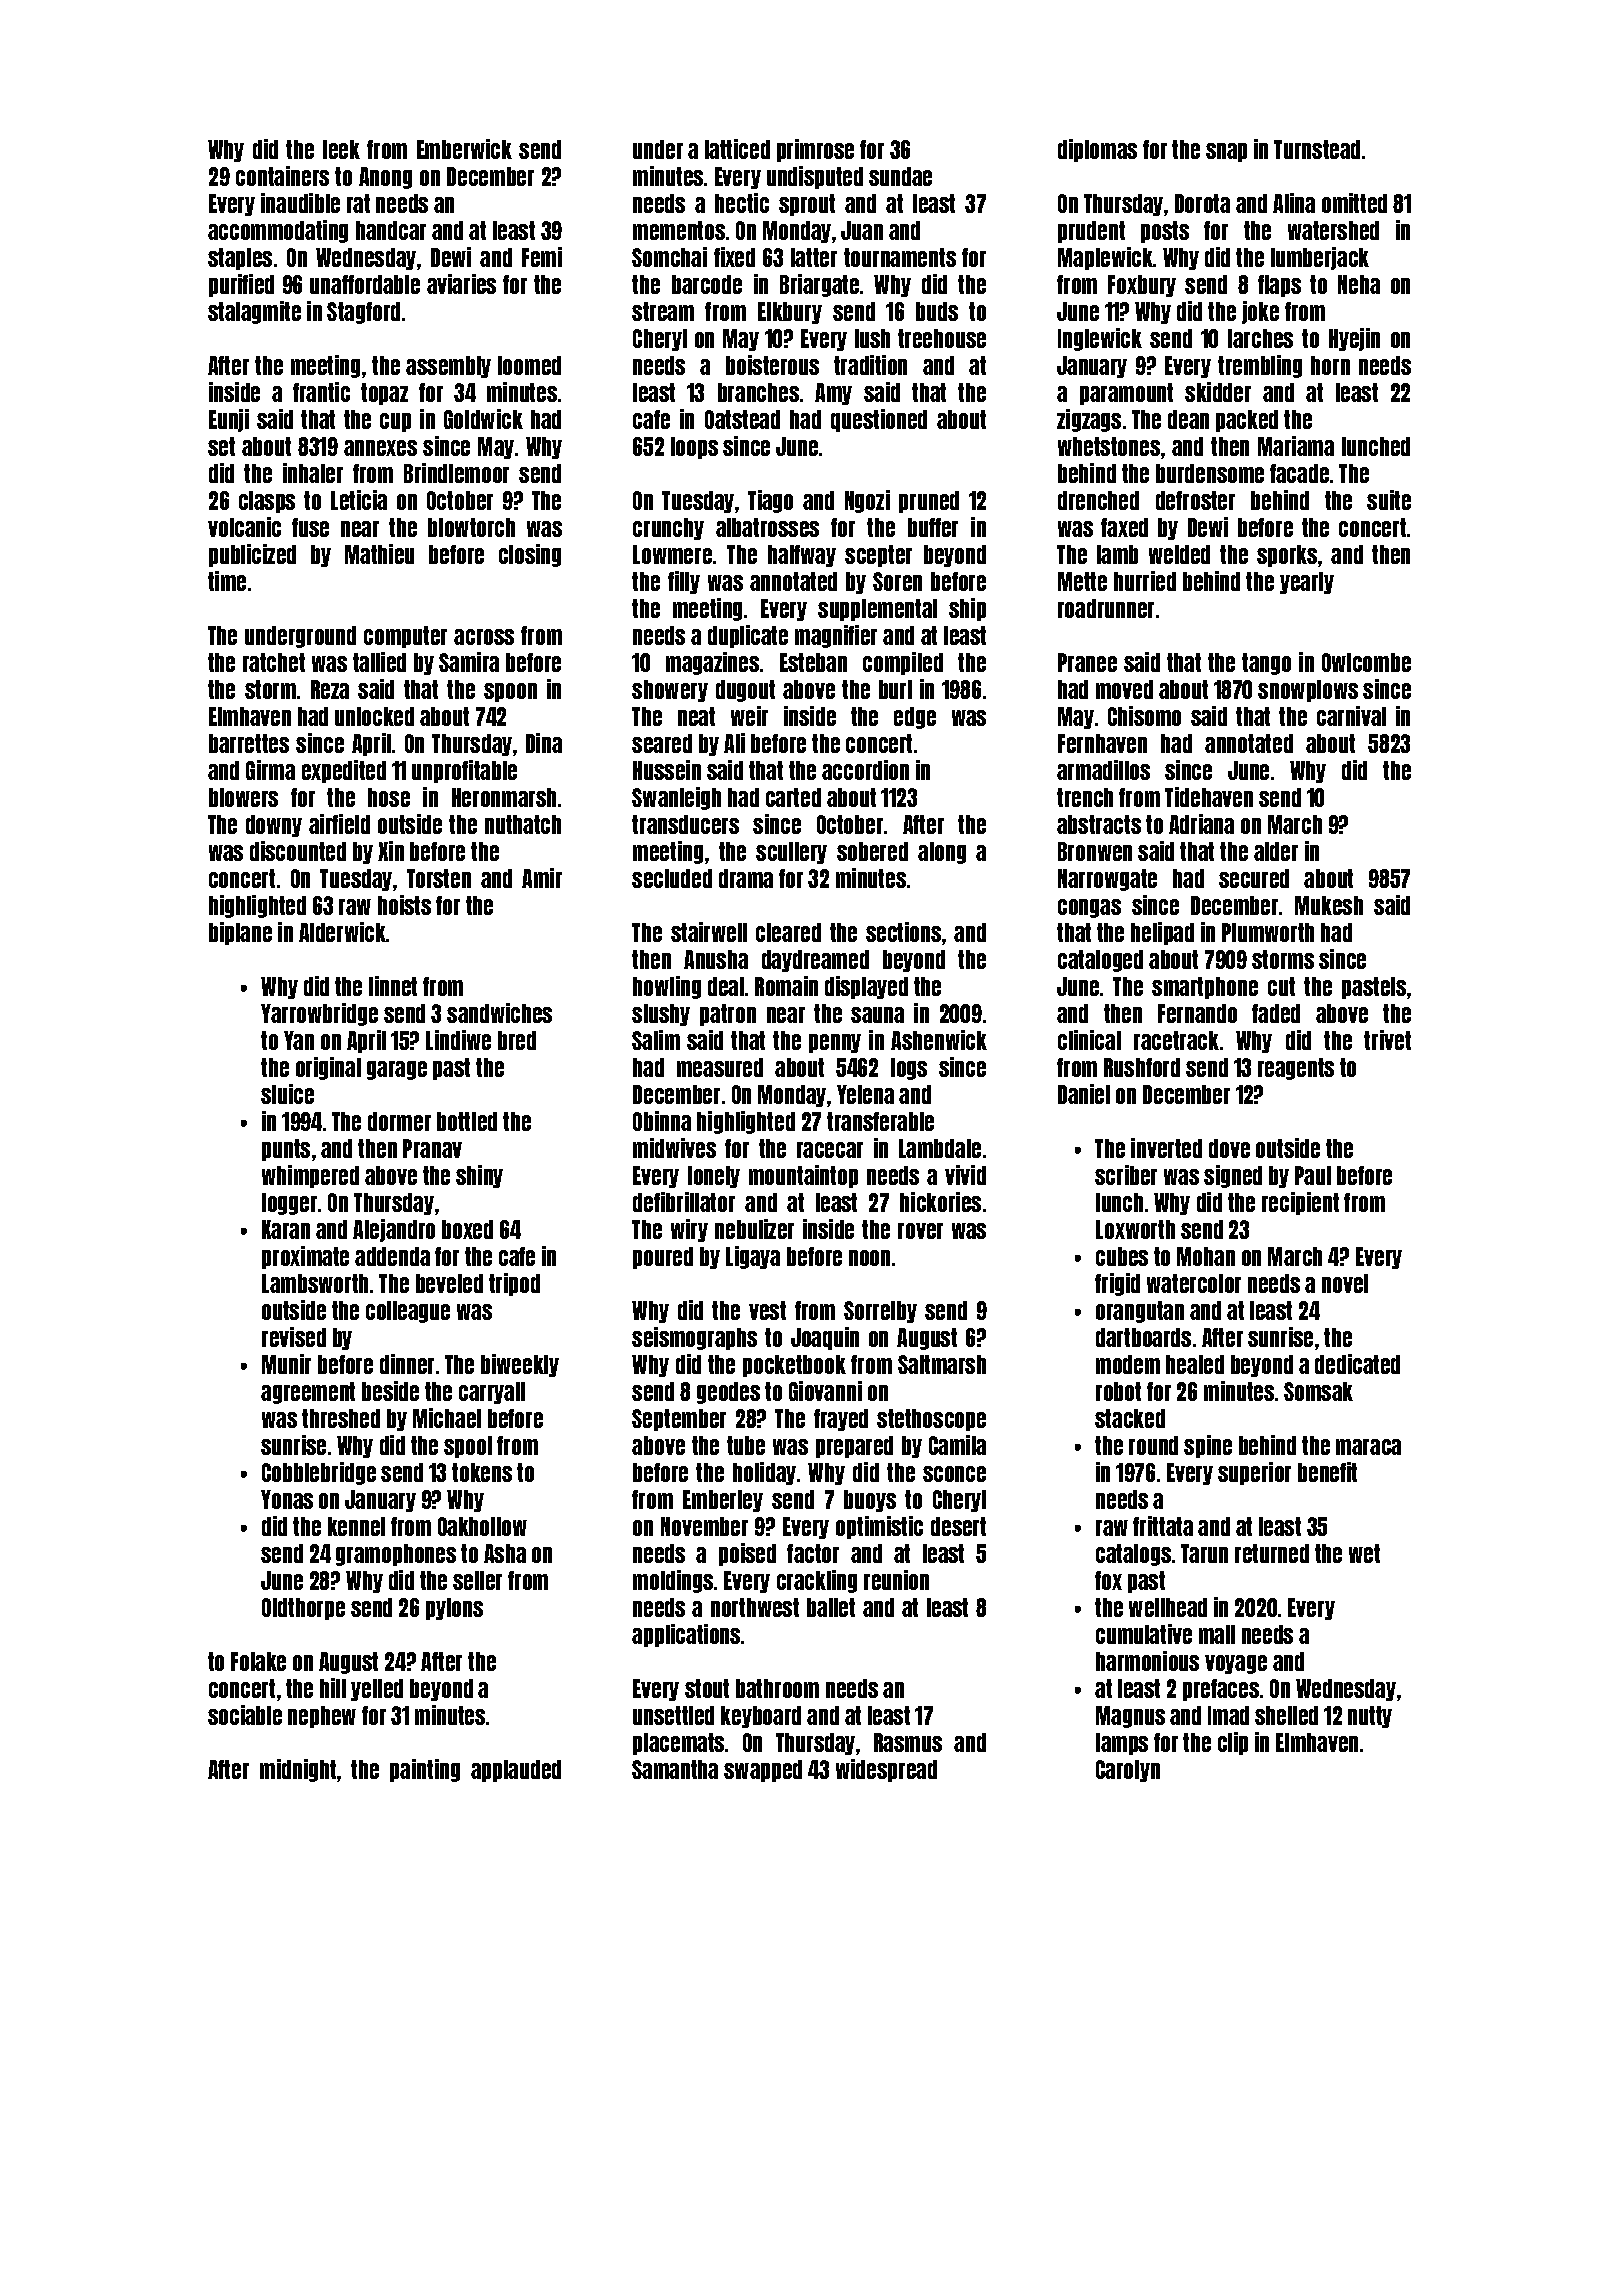  What do you see at coordinates (282, 176) in the screenshot?
I see `containers` at bounding box center [282, 176].
